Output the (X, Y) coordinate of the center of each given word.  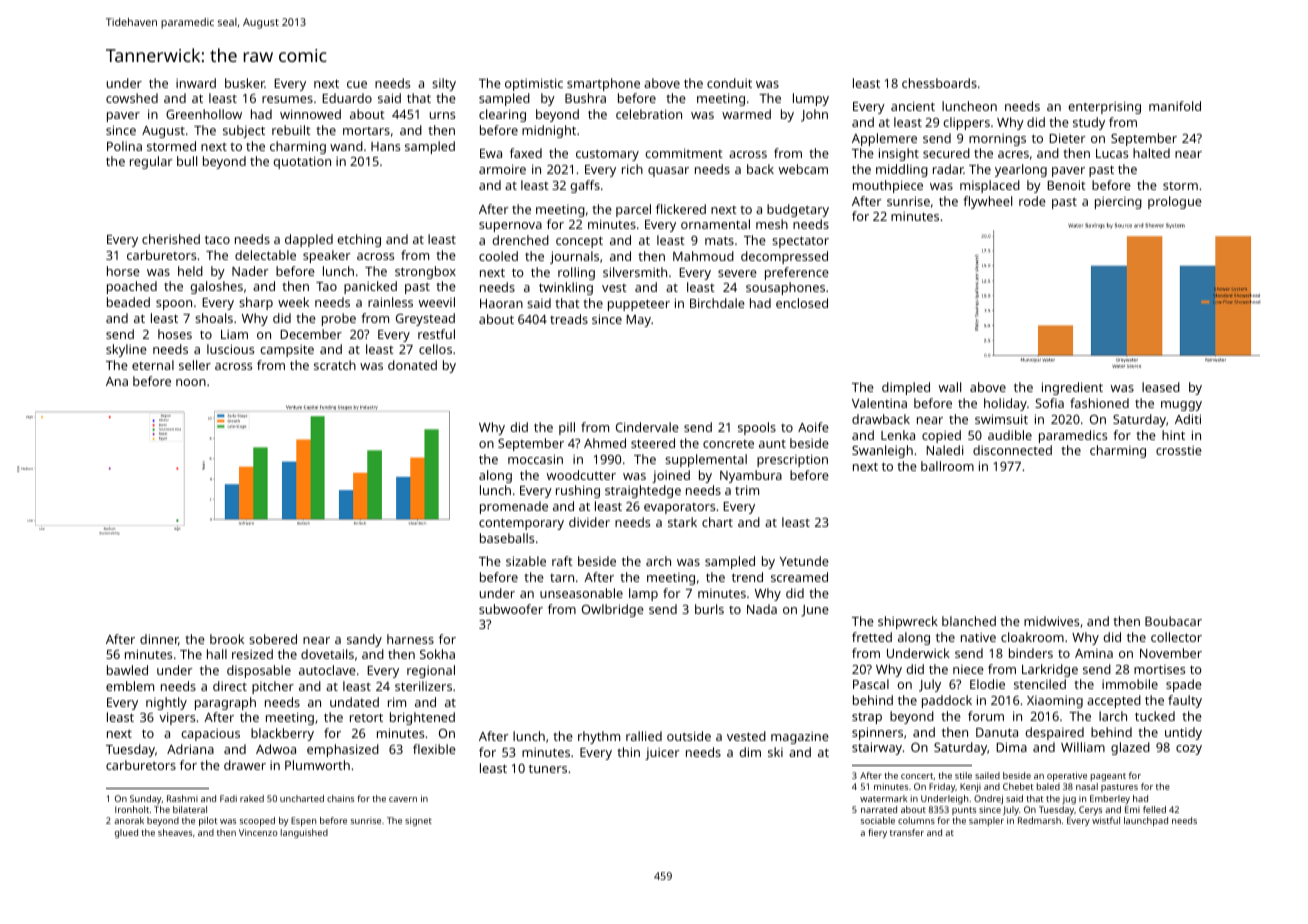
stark (682, 522)
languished (304, 833)
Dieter (1067, 138)
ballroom (947, 466)
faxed (526, 153)
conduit (729, 83)
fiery (877, 833)
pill (567, 428)
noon (191, 382)
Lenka (898, 435)
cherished (171, 239)
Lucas (1112, 153)
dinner (159, 640)
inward (196, 83)
